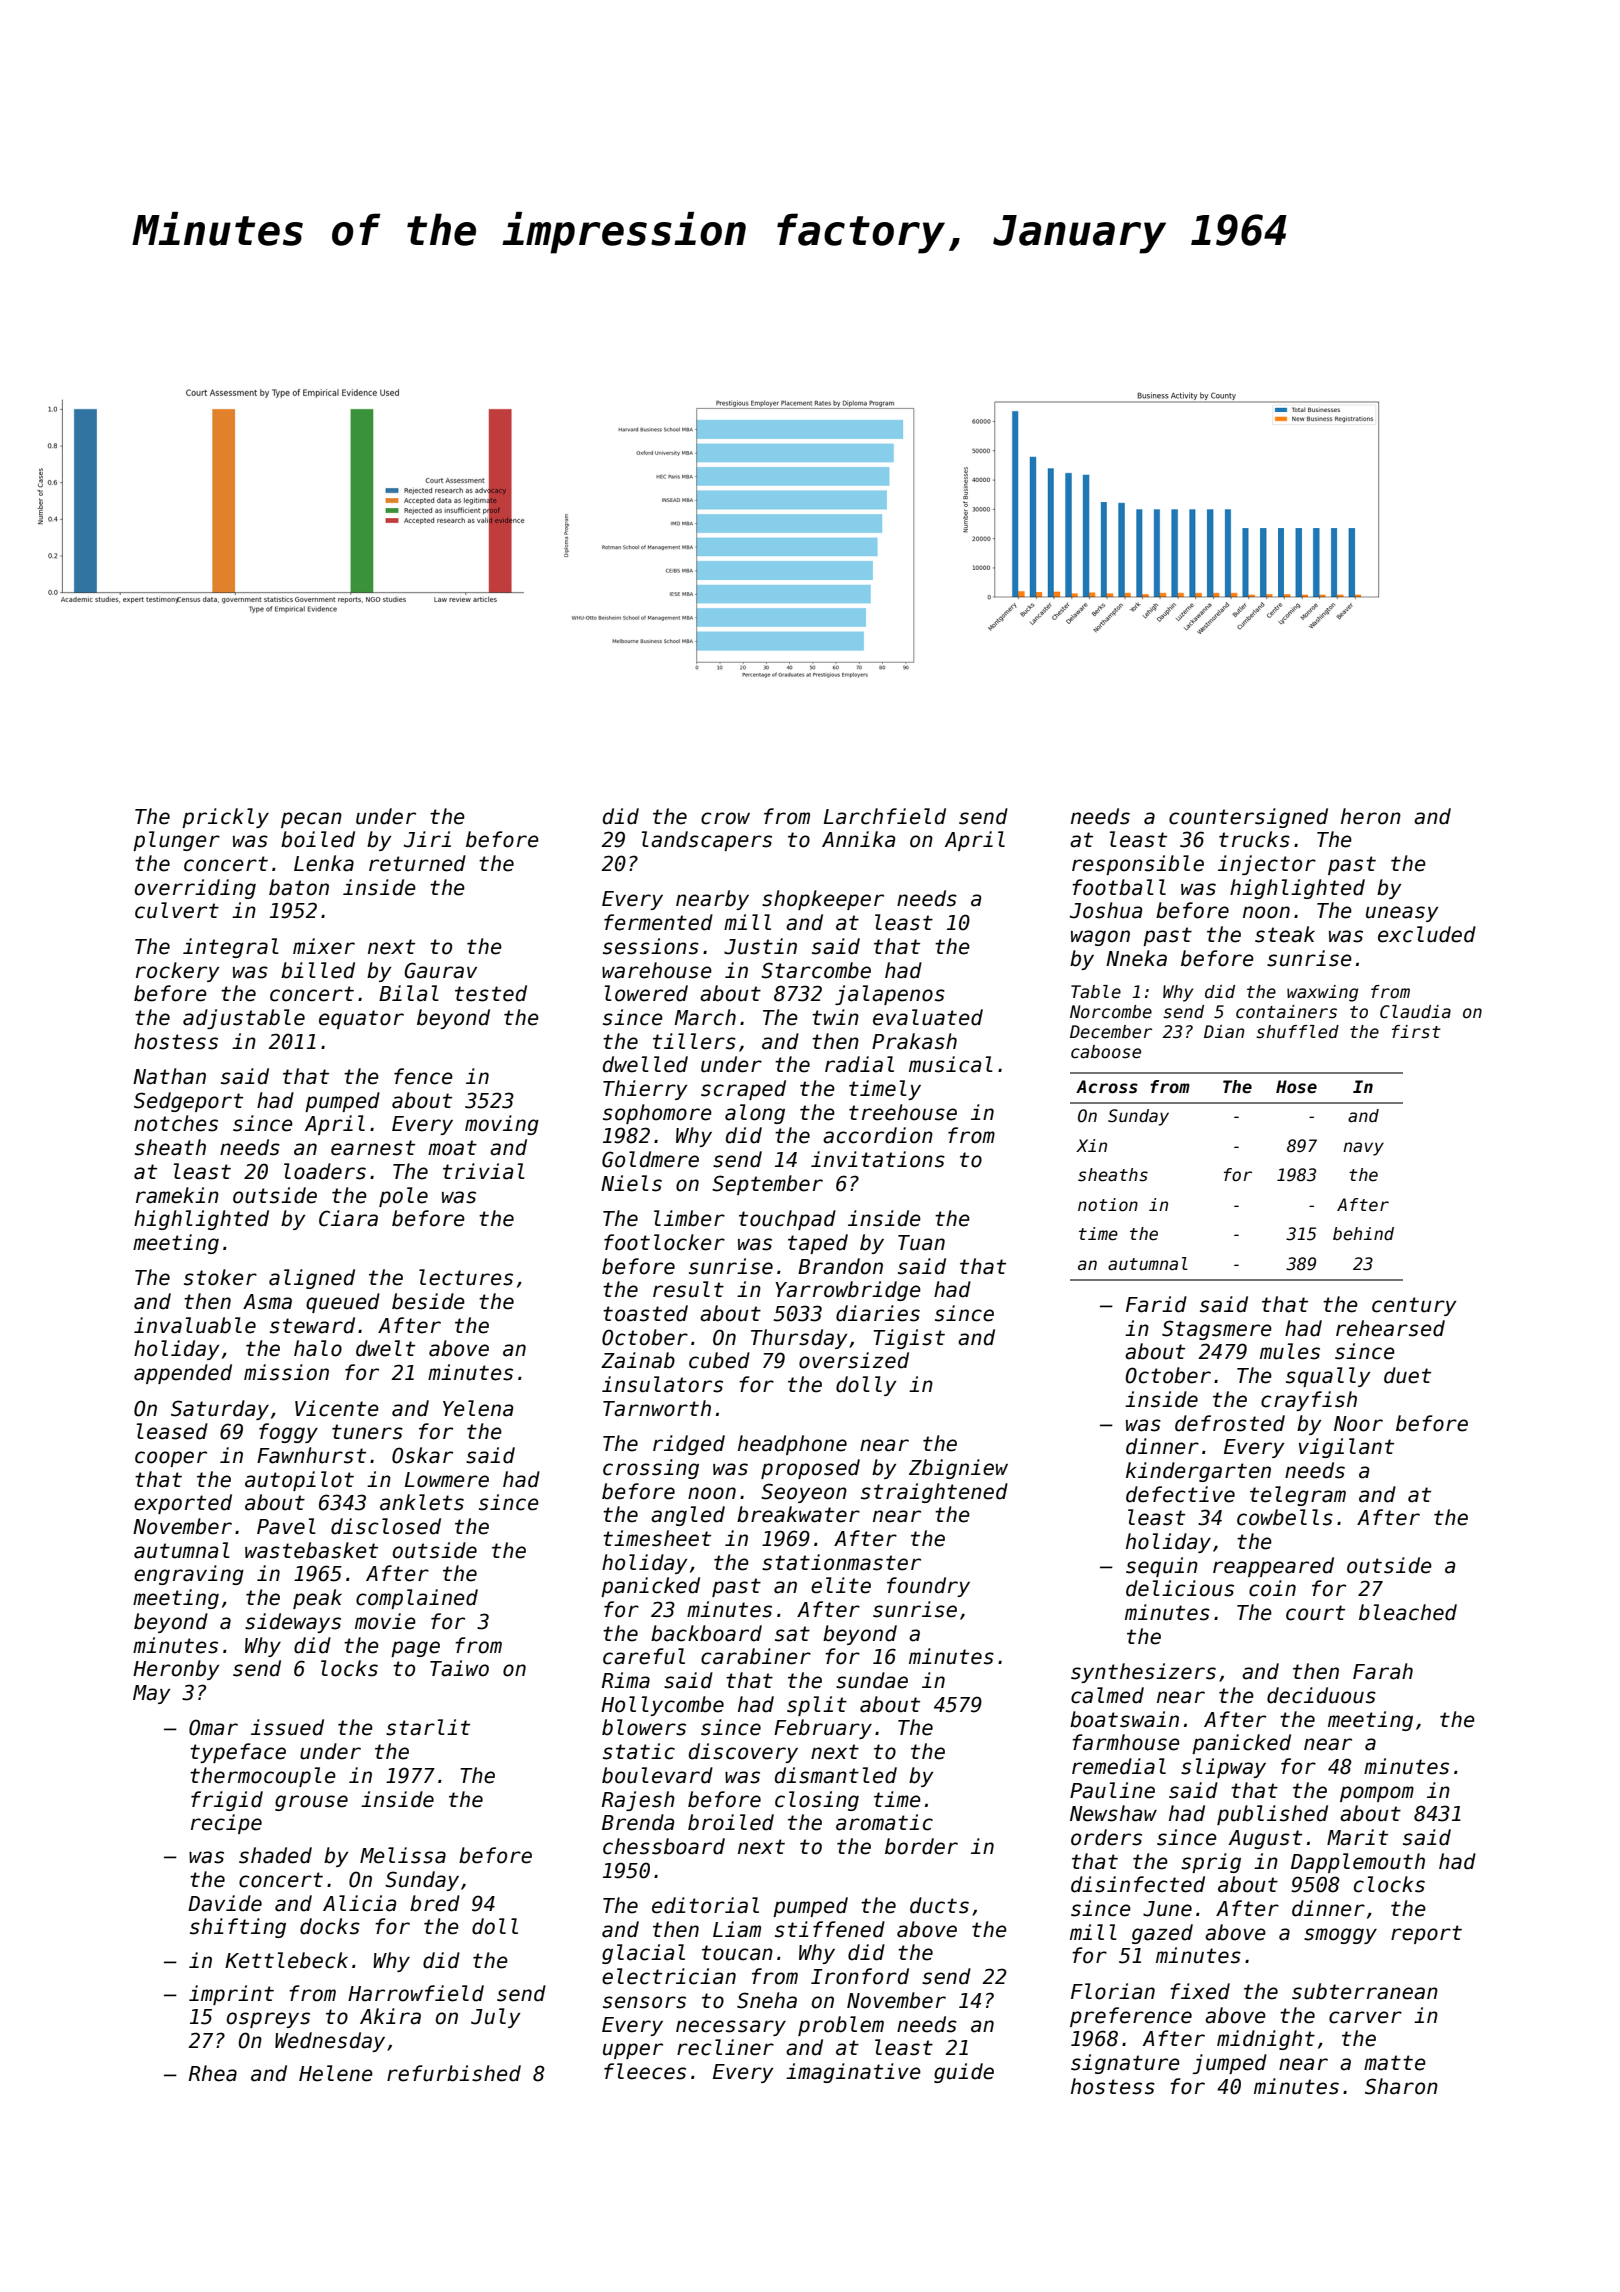  I want to click on fence, so click(423, 1076).
